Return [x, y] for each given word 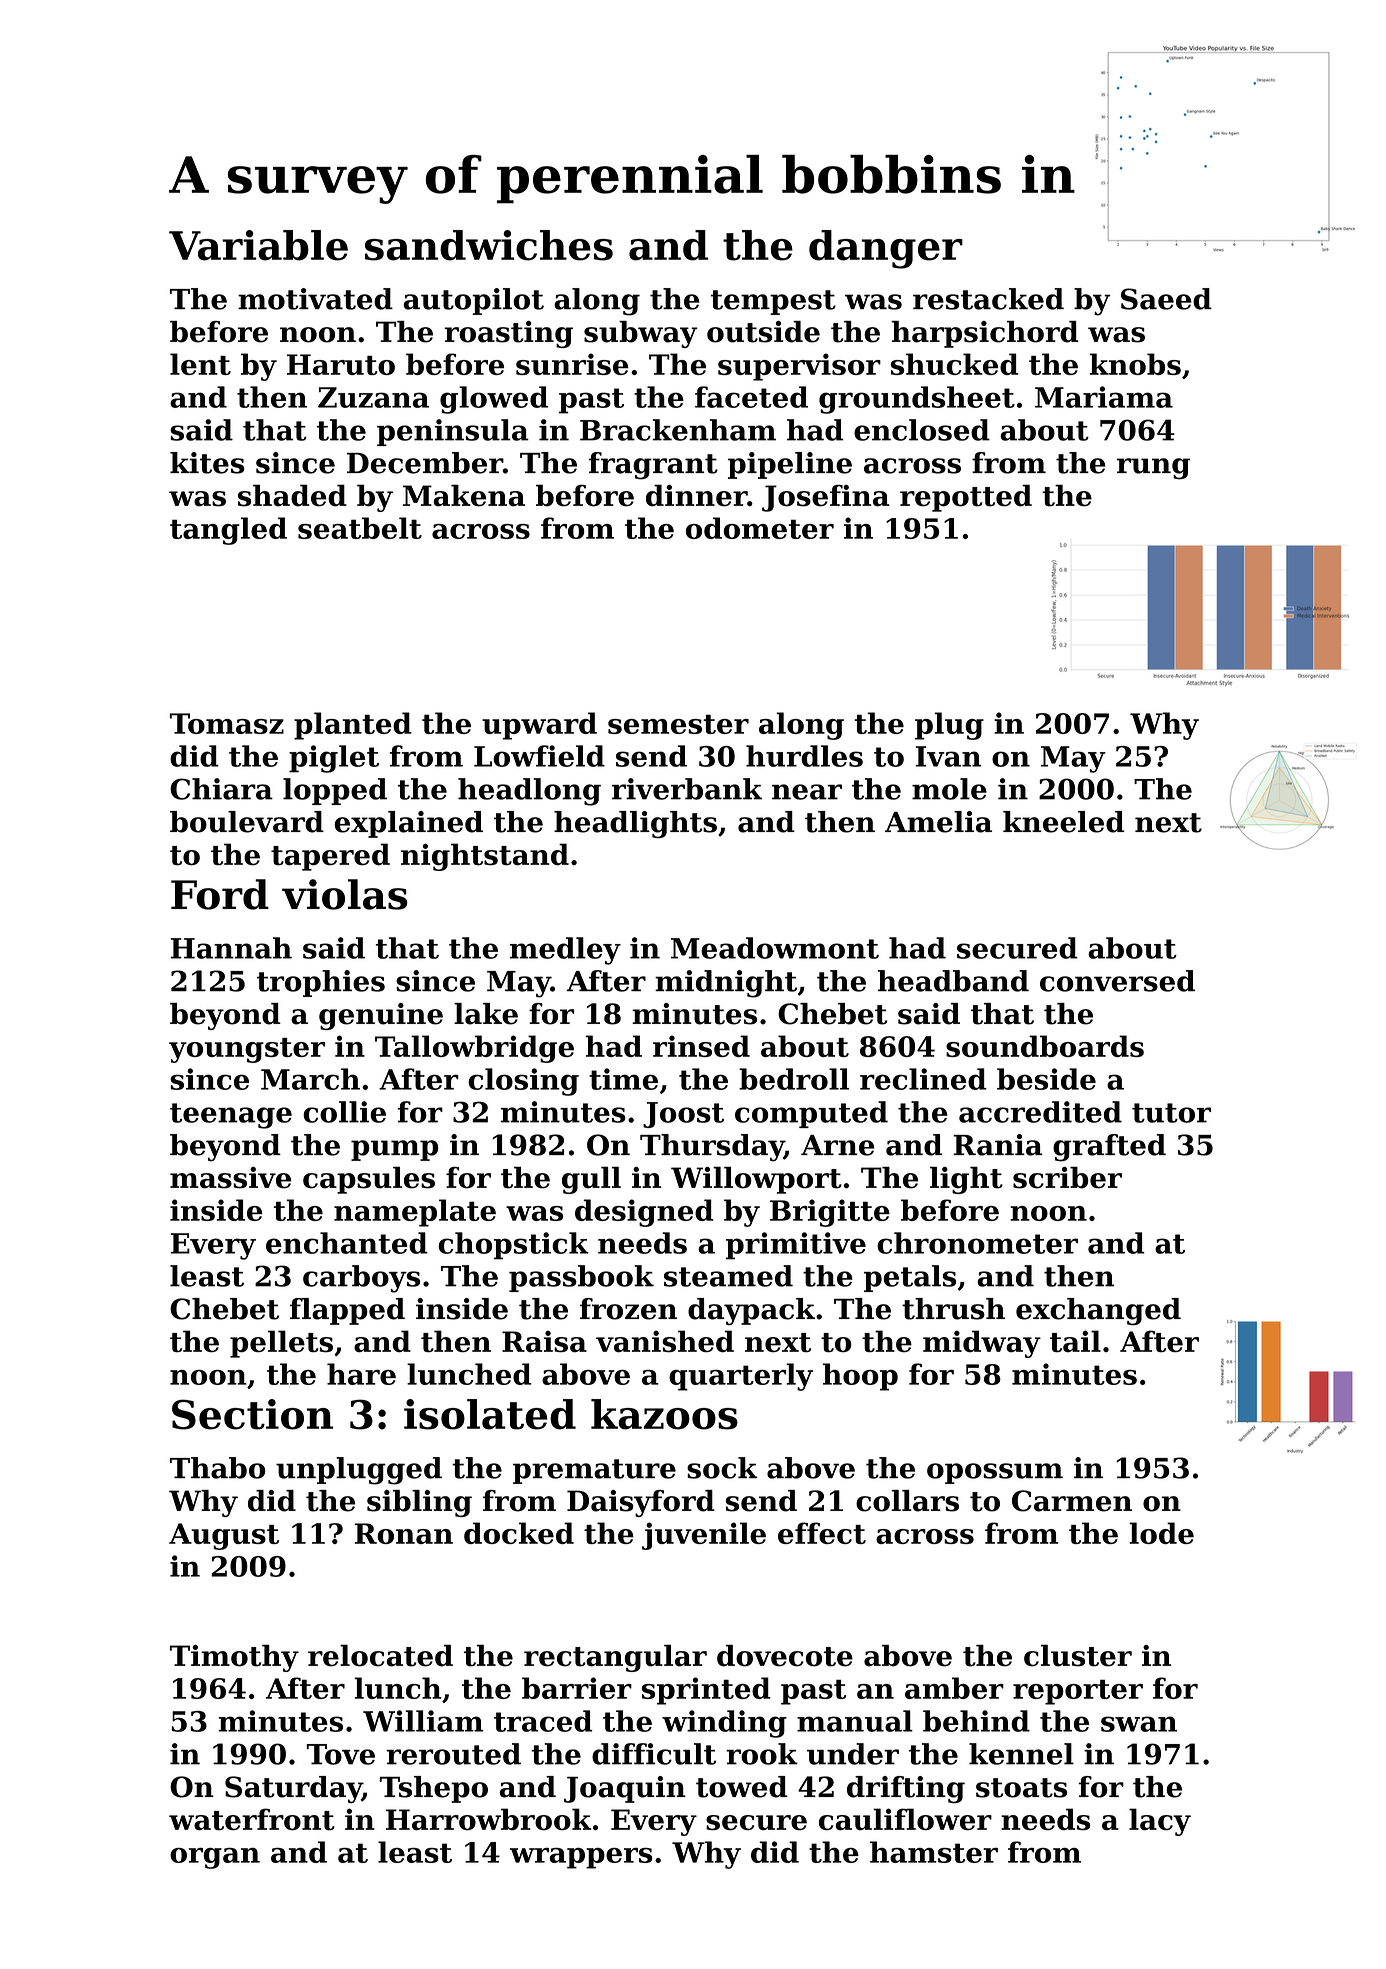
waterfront [252, 1819]
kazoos [664, 1414]
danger [886, 249]
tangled [228, 531]
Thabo [217, 1468]
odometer [760, 528]
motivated [315, 299]
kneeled [1063, 822]
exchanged [1098, 1311]
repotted [966, 498]
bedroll [794, 1079]
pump [394, 1150]
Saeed [1166, 299]
